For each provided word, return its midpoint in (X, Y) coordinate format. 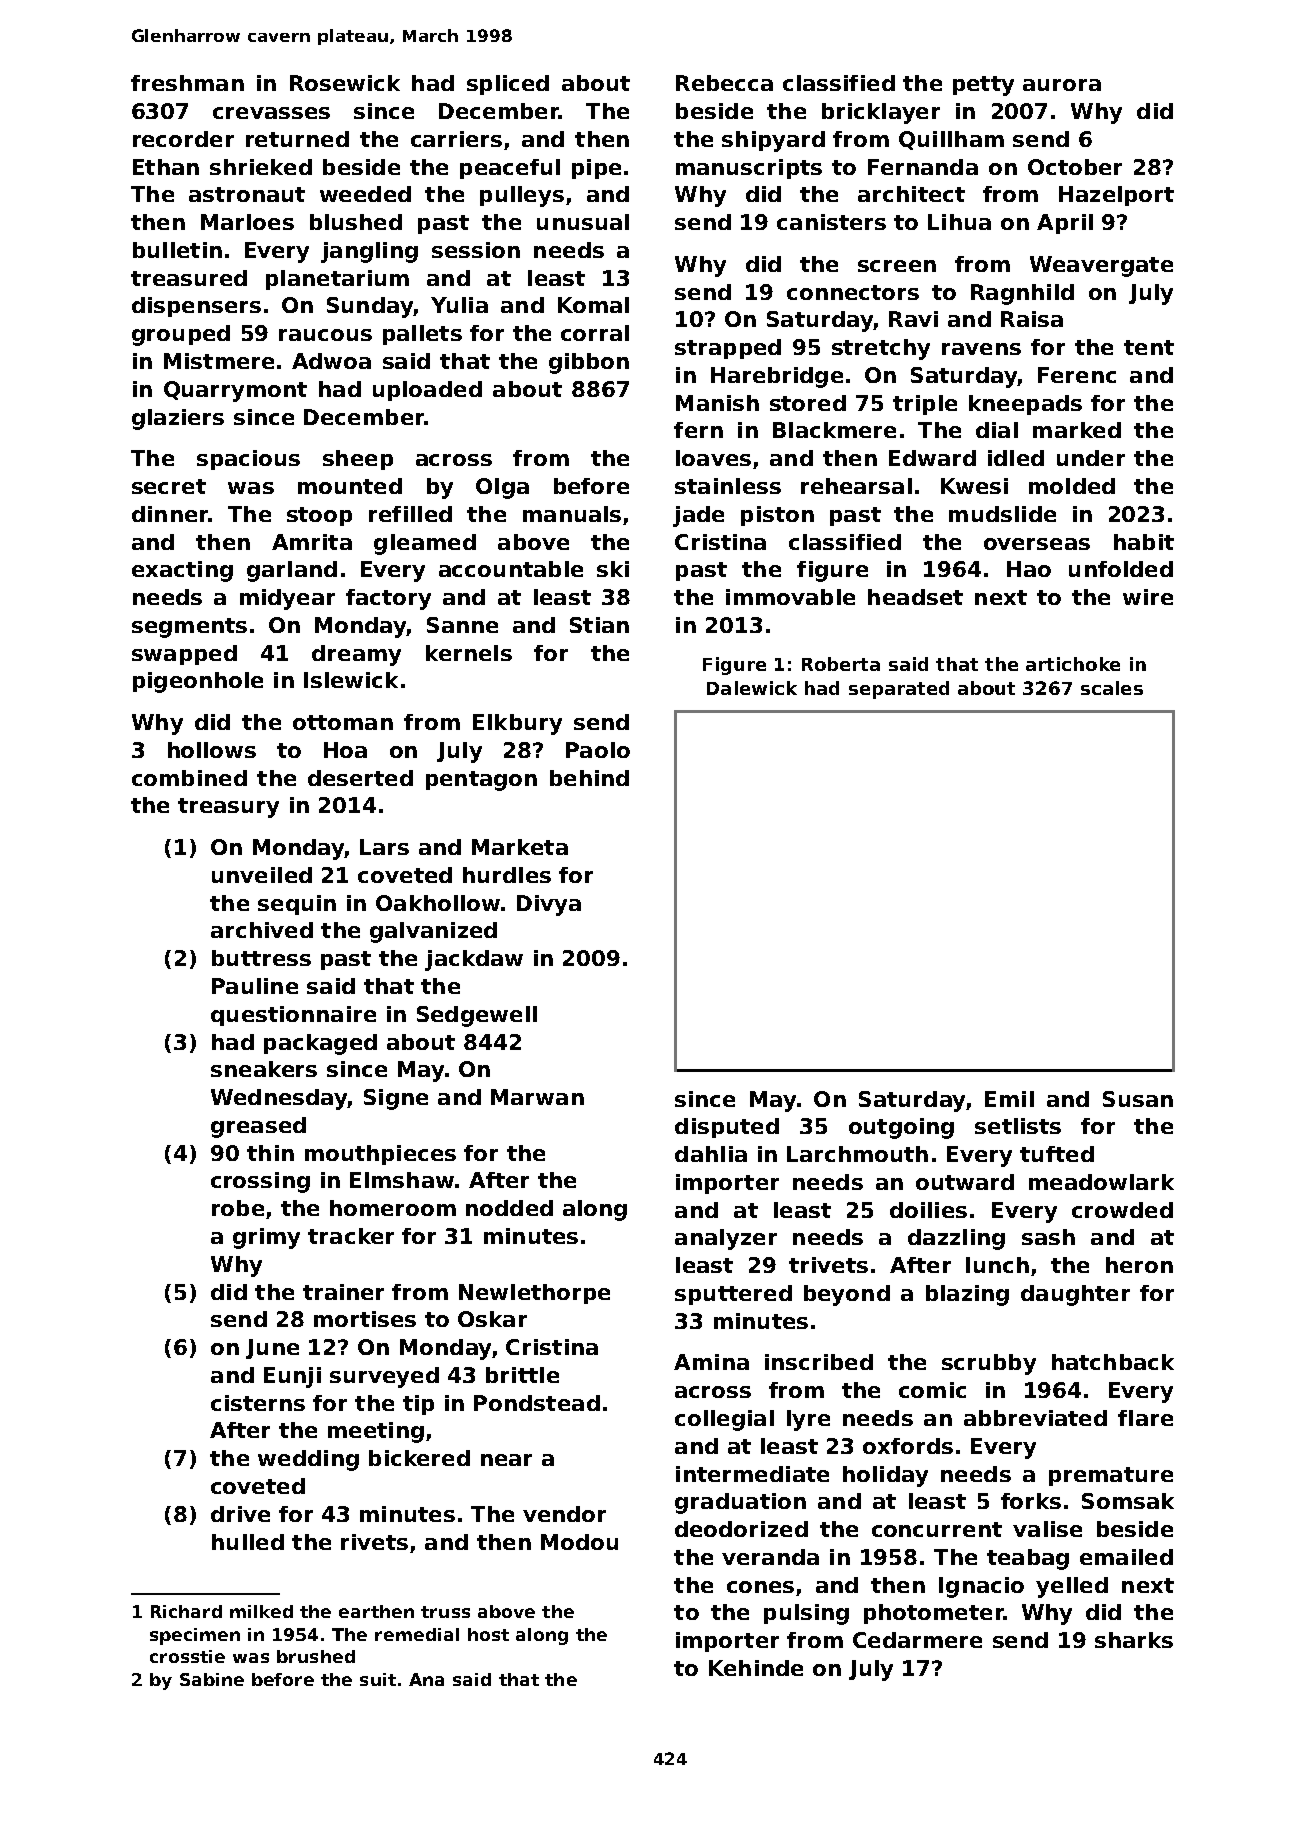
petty (983, 86)
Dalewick (752, 688)
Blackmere (834, 430)
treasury (228, 808)
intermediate (752, 1474)
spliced (508, 85)
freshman (187, 83)
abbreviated (1035, 1418)
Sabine (212, 1679)
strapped (728, 349)
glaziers (178, 419)
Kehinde (756, 1668)
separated (899, 690)
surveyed (384, 1377)
